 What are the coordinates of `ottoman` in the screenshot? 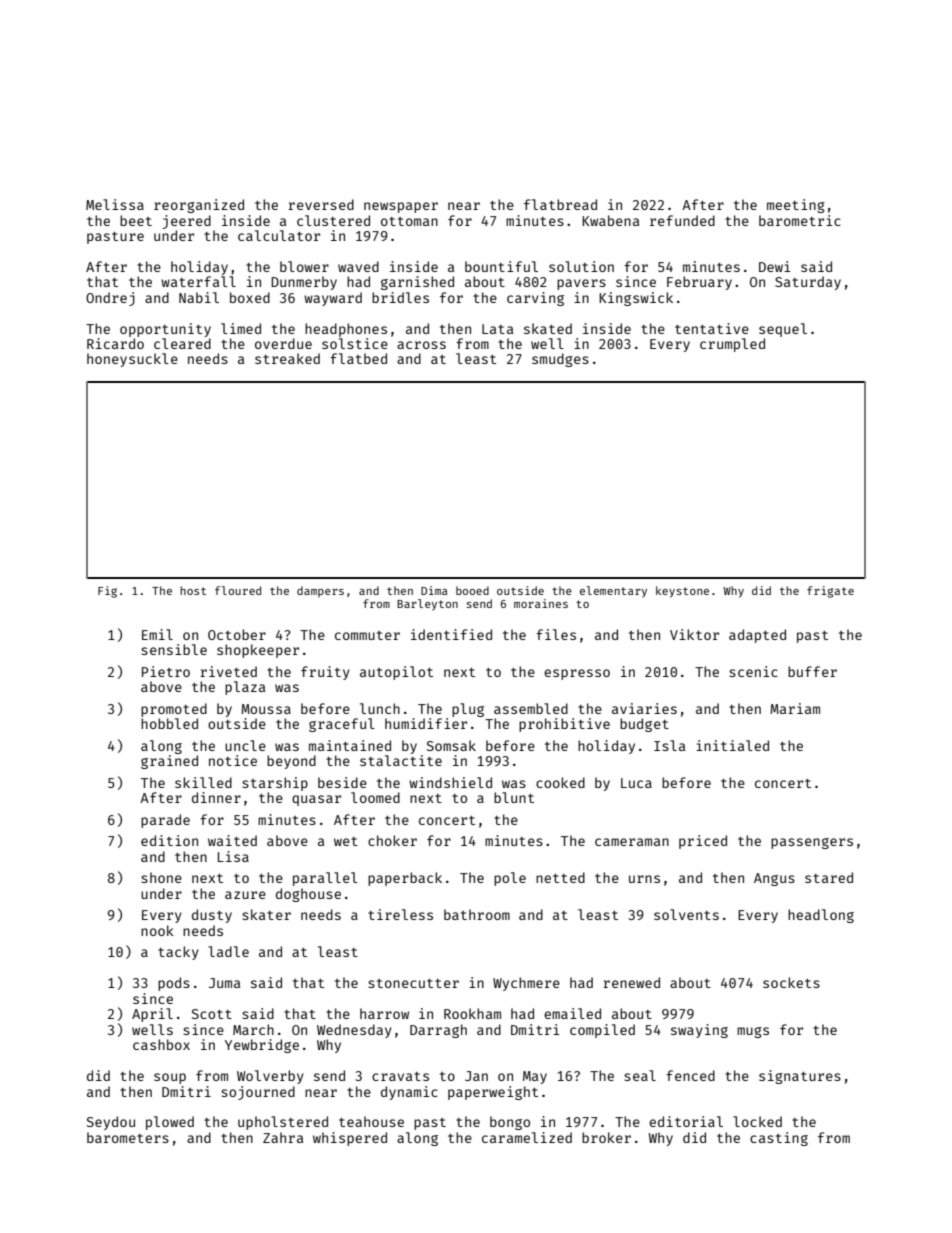 It's located at (409, 221).
